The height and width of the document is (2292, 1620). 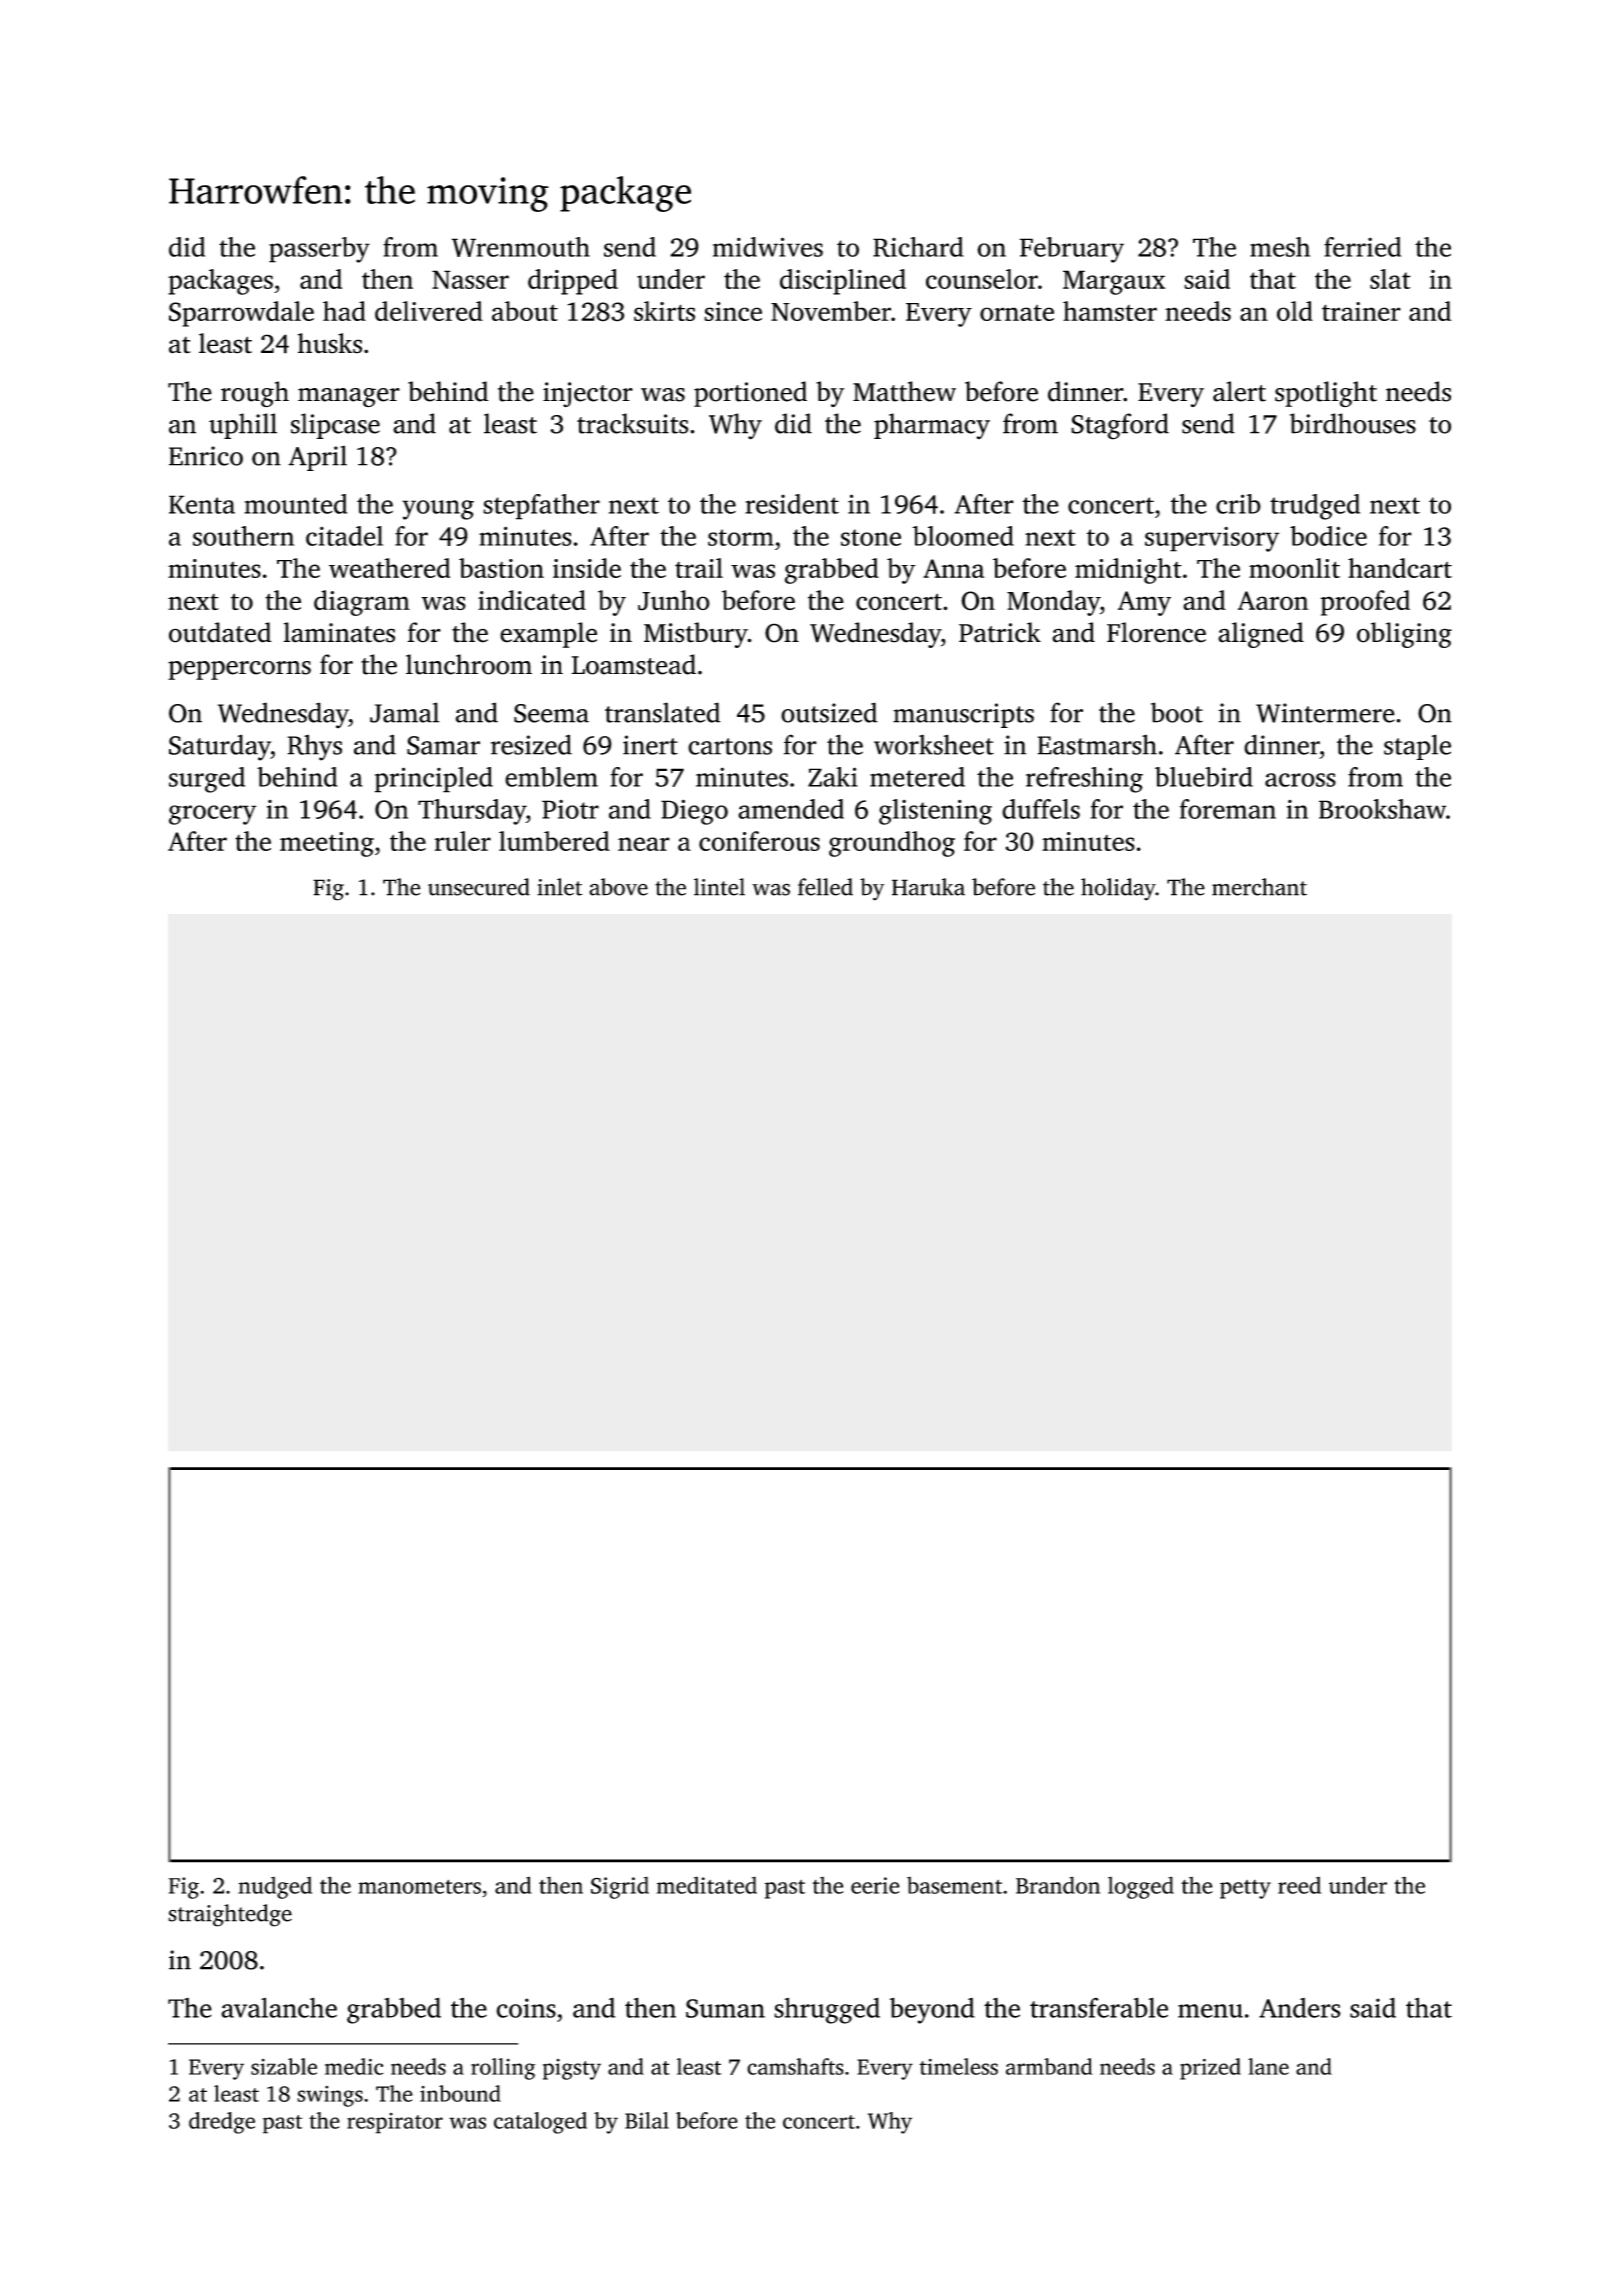 What do you see at coordinates (696, 635) in the document?
I see `Mistbury` at bounding box center [696, 635].
